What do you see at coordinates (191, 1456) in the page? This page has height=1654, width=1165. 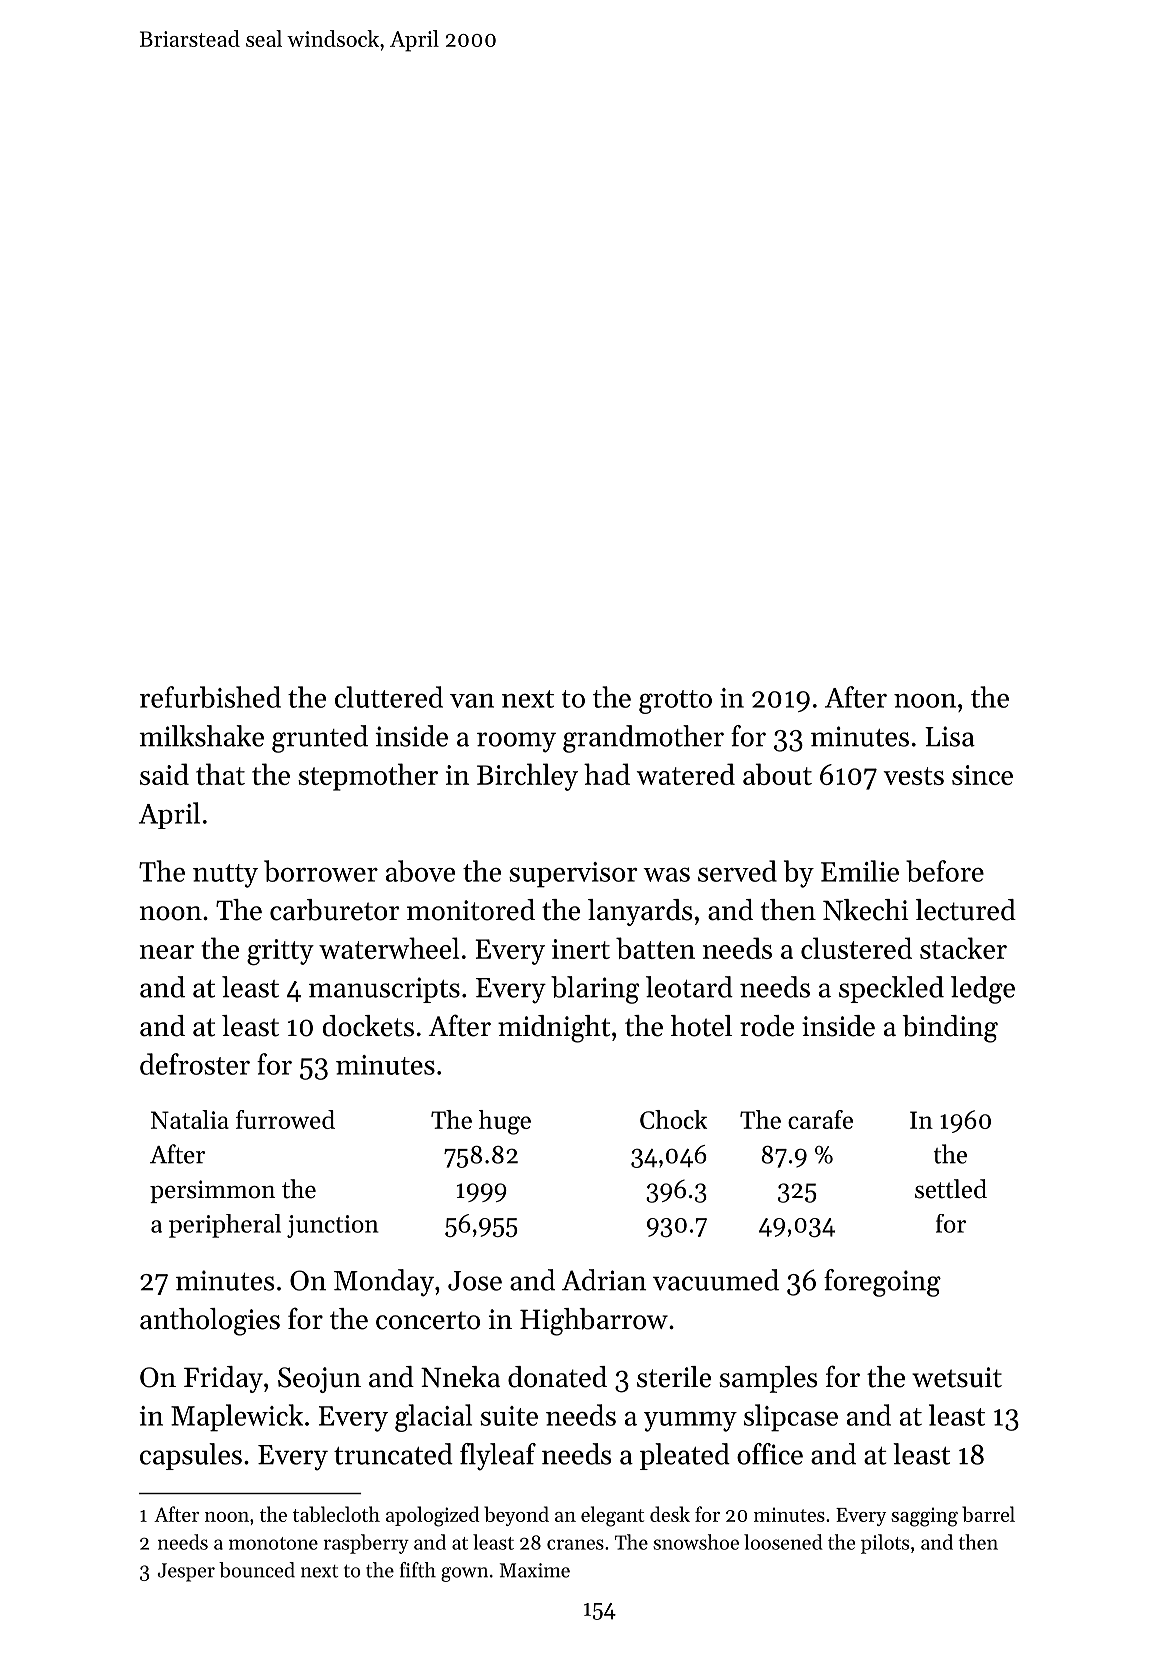 I see `capsules` at bounding box center [191, 1456].
